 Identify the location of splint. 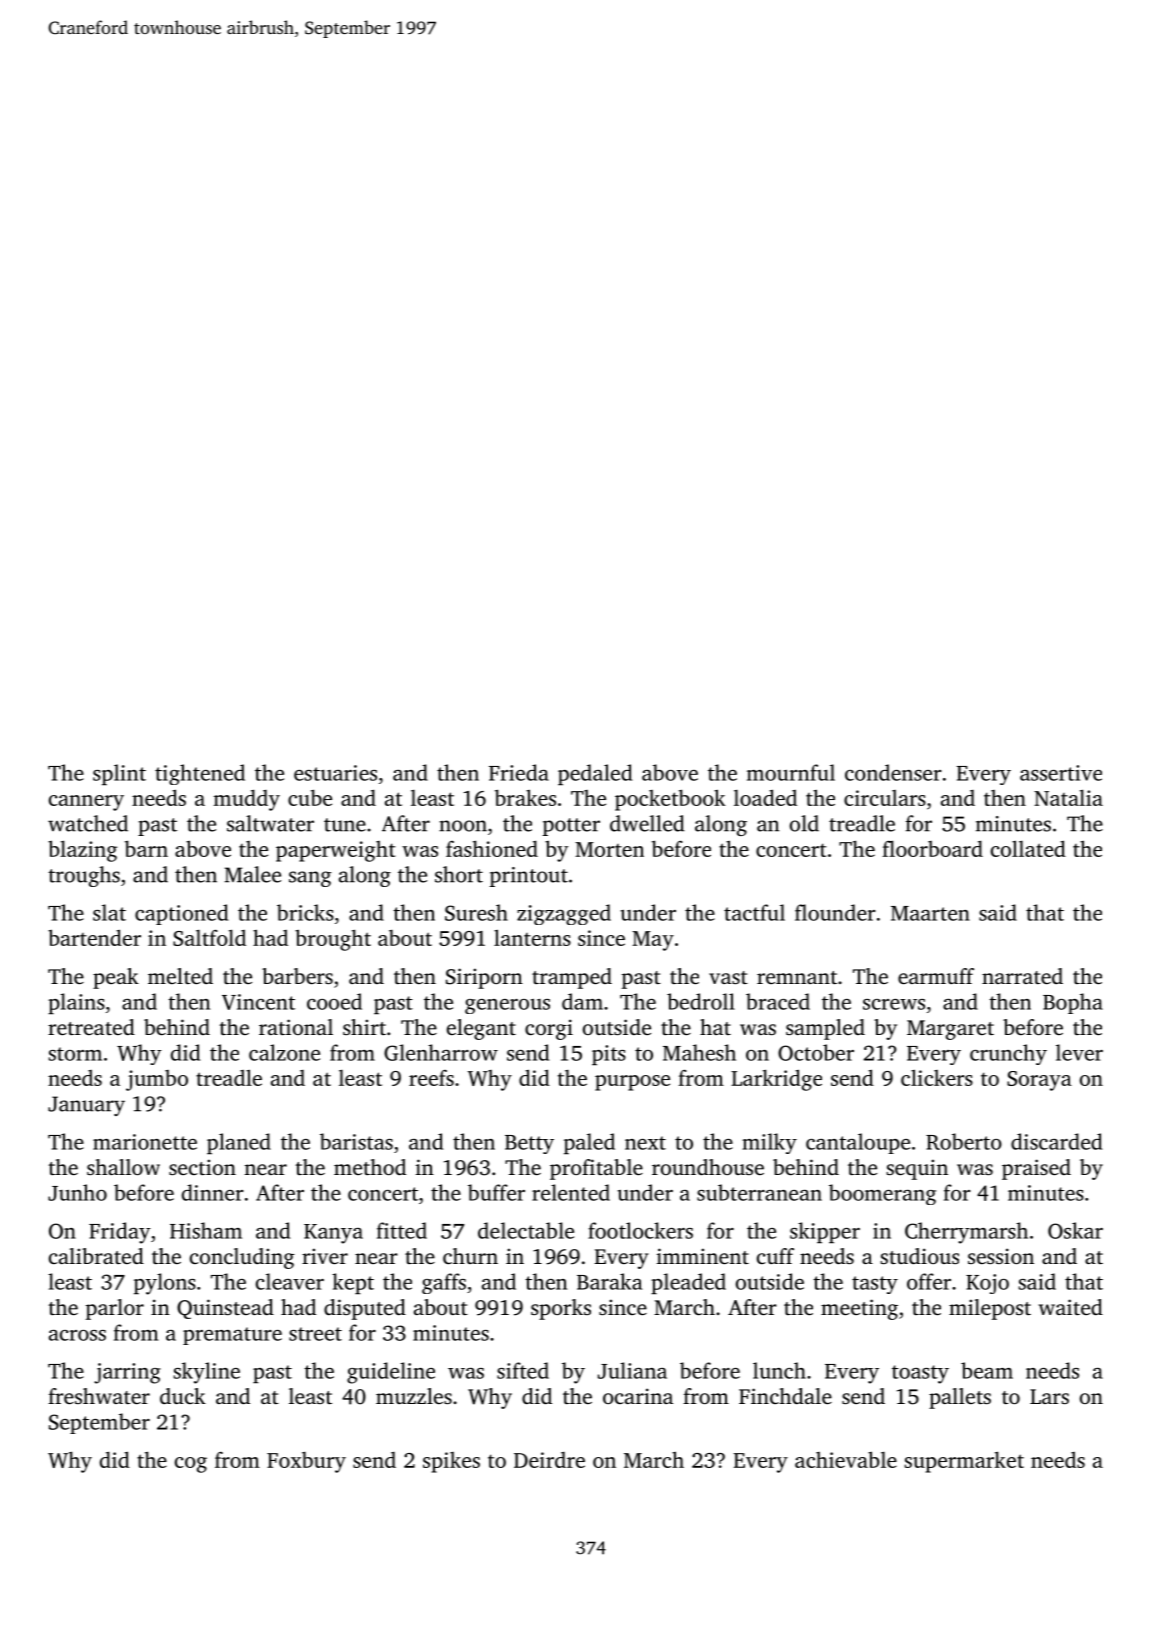
(119, 774).
